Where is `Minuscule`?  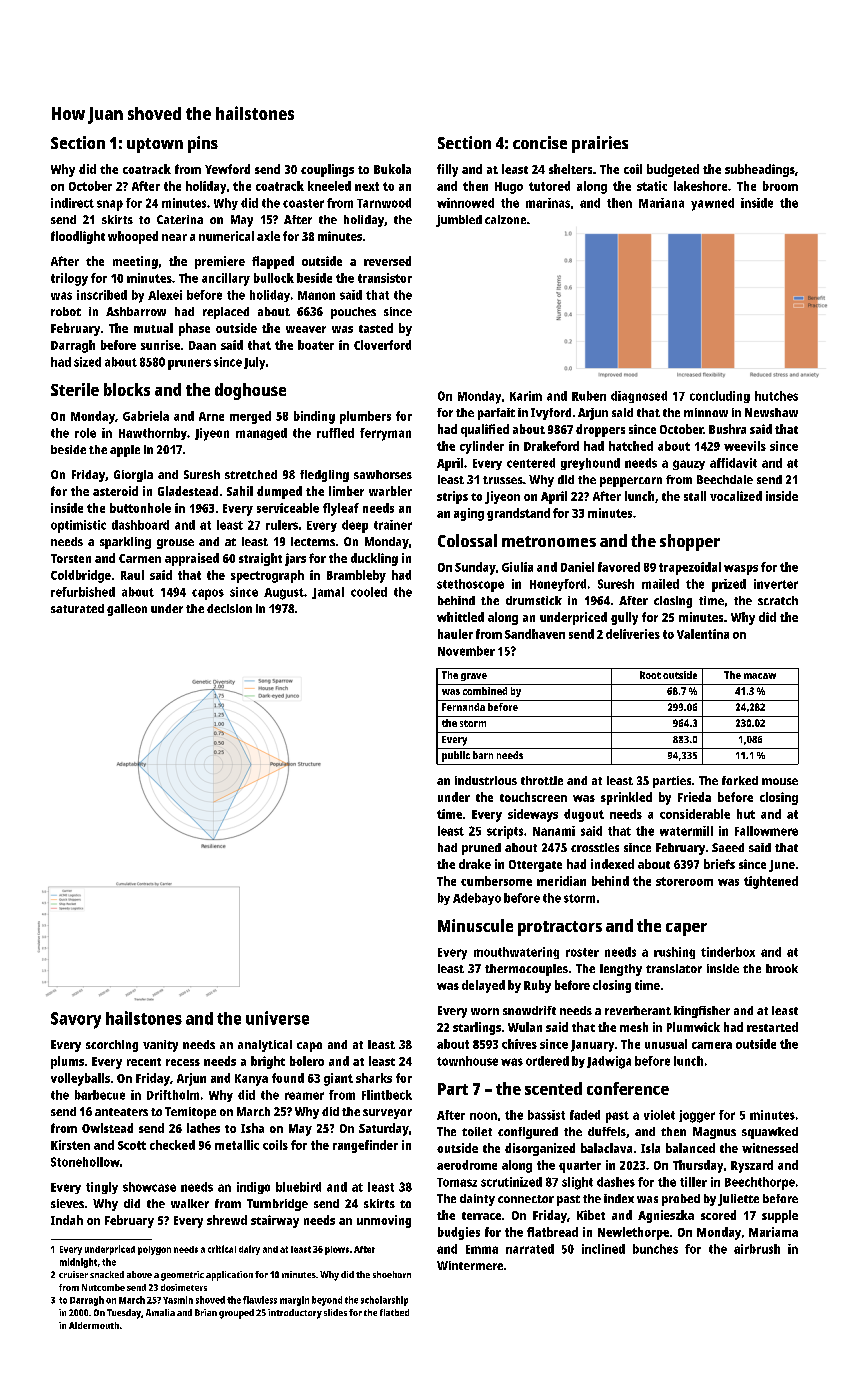 Minuscule is located at coordinates (475, 925).
